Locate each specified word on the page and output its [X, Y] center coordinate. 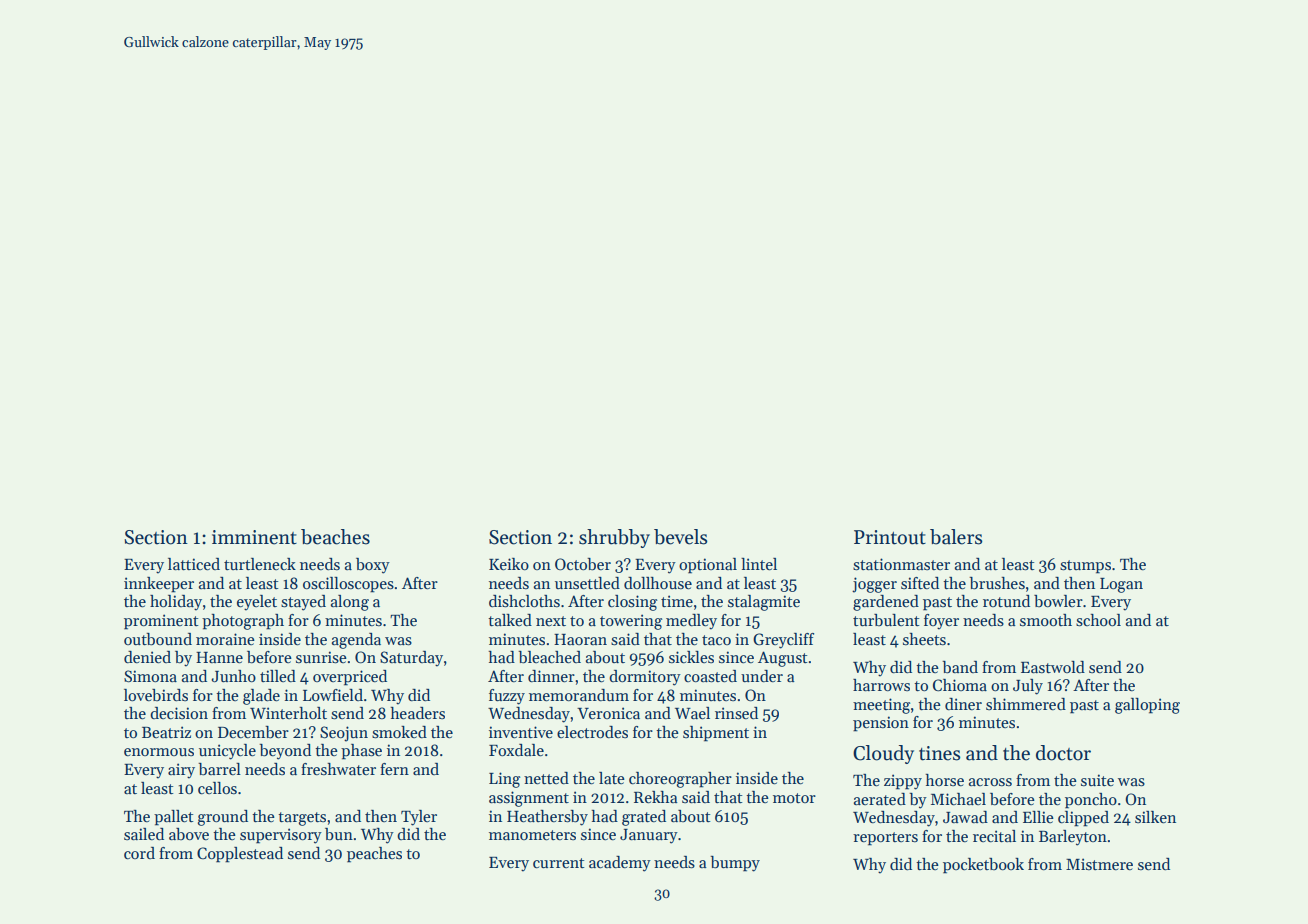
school [1098, 620]
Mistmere [1099, 864]
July [1028, 687]
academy [620, 864]
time [677, 601]
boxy [373, 566]
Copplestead [240, 855]
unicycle [227, 752]
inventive [521, 732]
